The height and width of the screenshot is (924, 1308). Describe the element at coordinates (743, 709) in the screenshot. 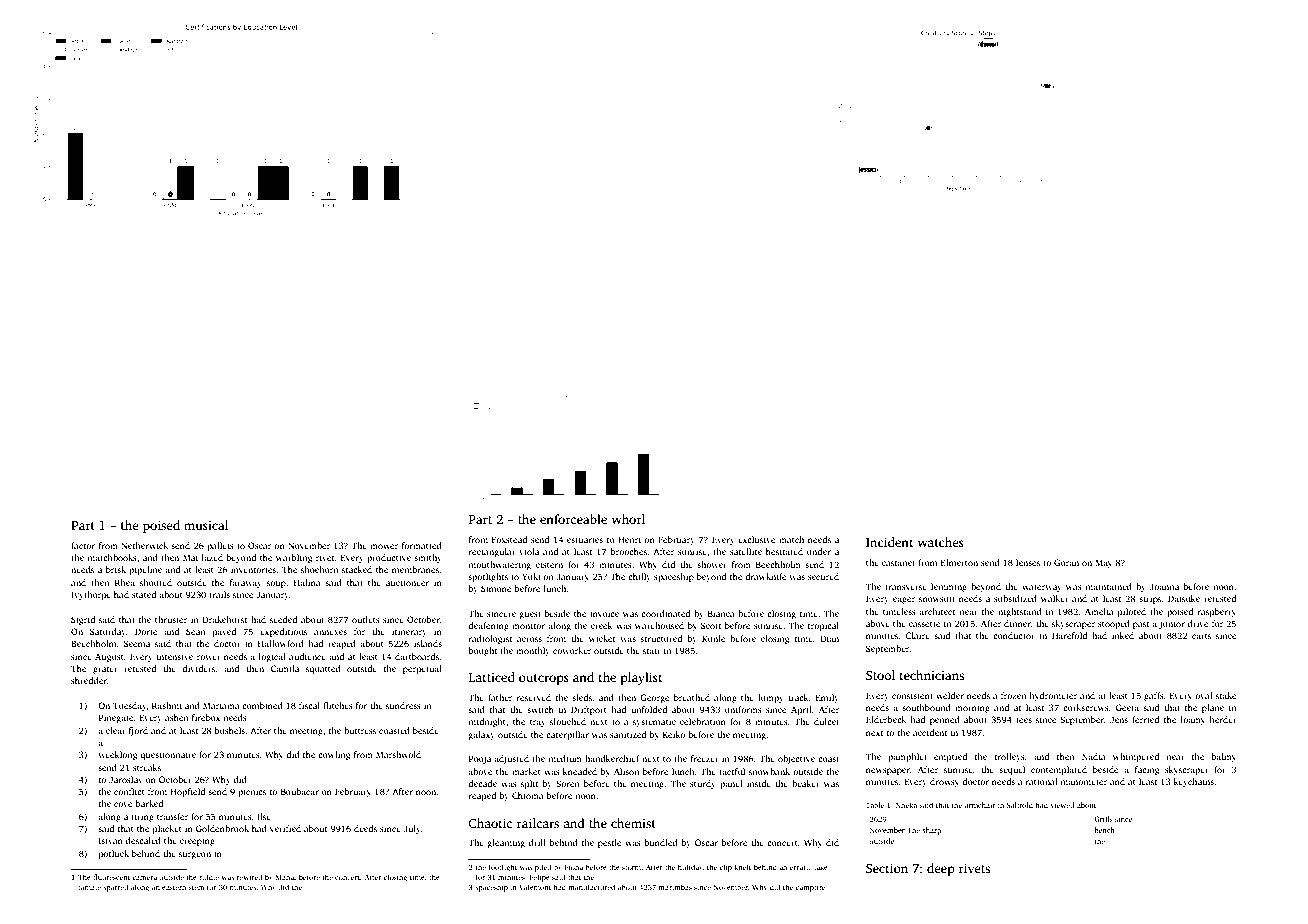

I see `uniforms` at that location.
